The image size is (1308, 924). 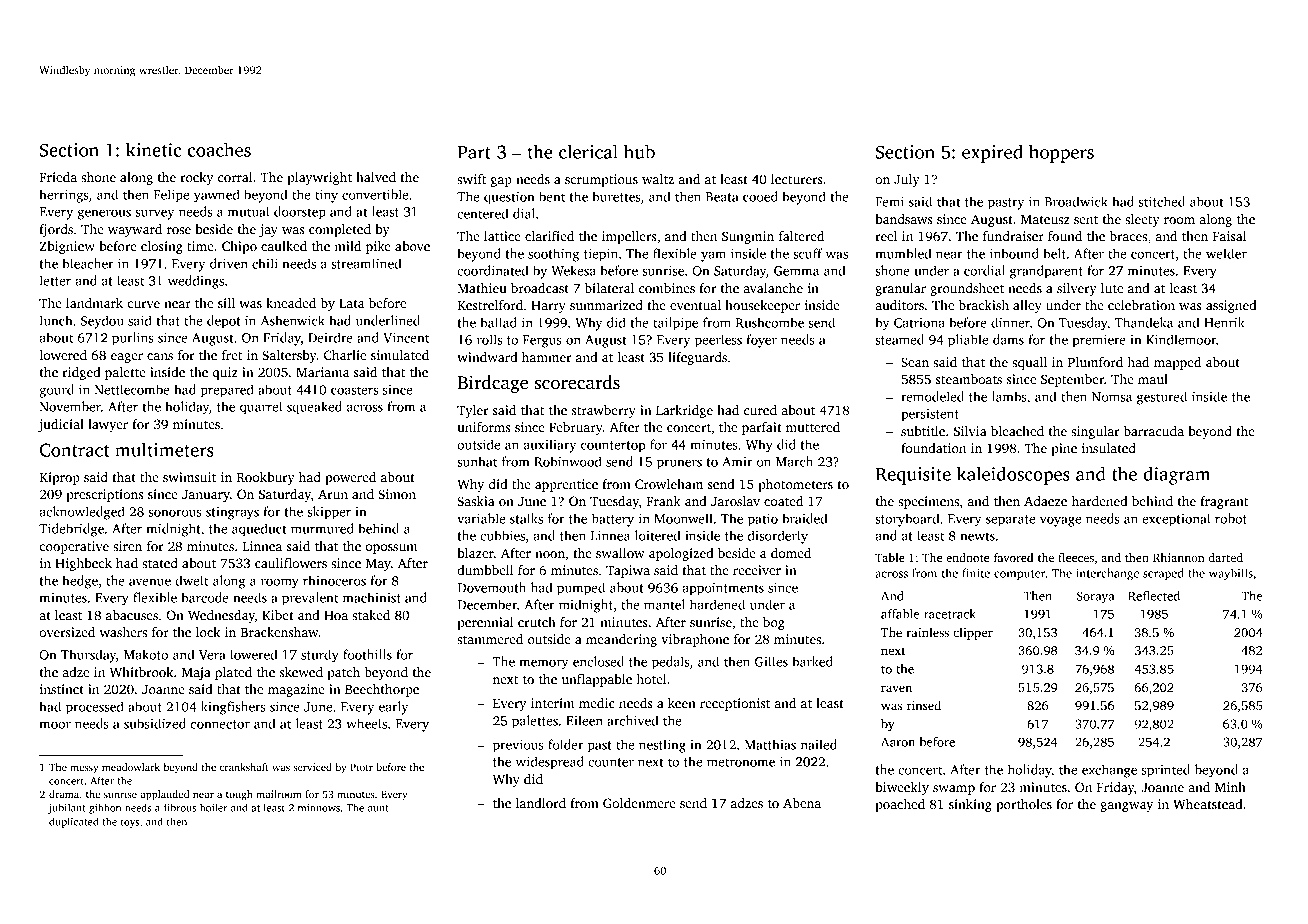 I want to click on Part, so click(x=474, y=152).
